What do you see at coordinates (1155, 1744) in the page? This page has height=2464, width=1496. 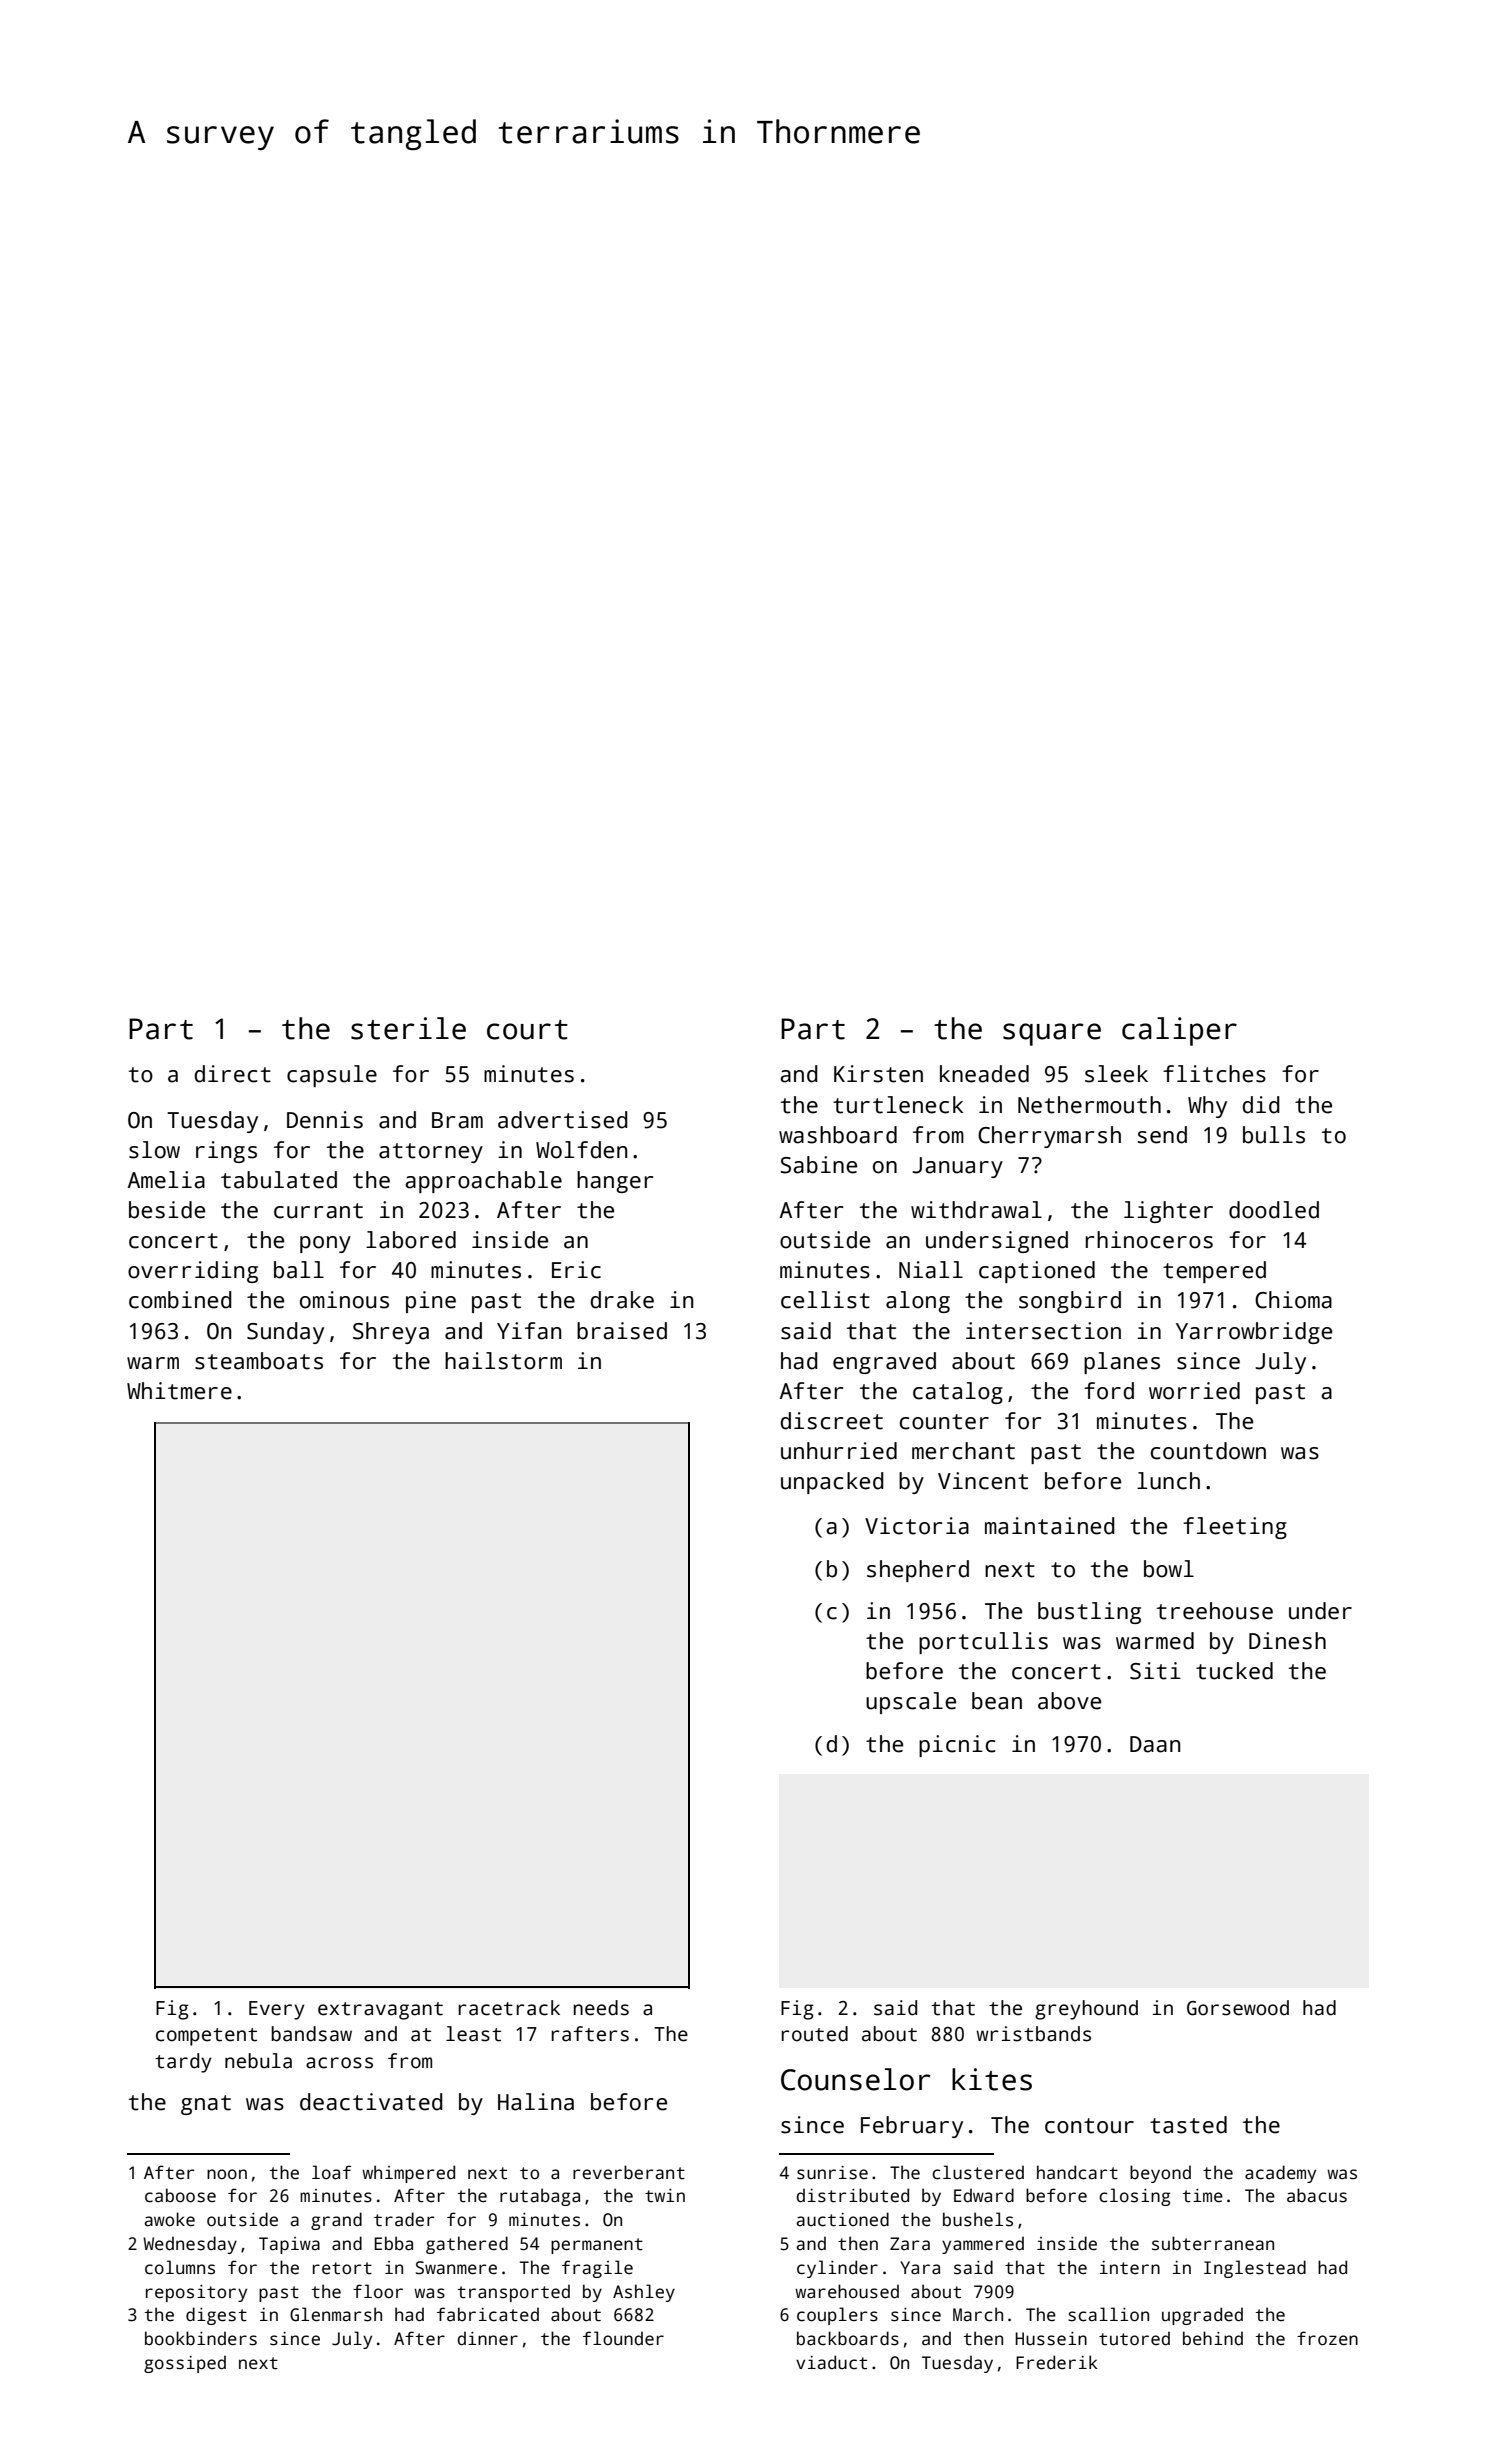 I see `Daan` at bounding box center [1155, 1744].
